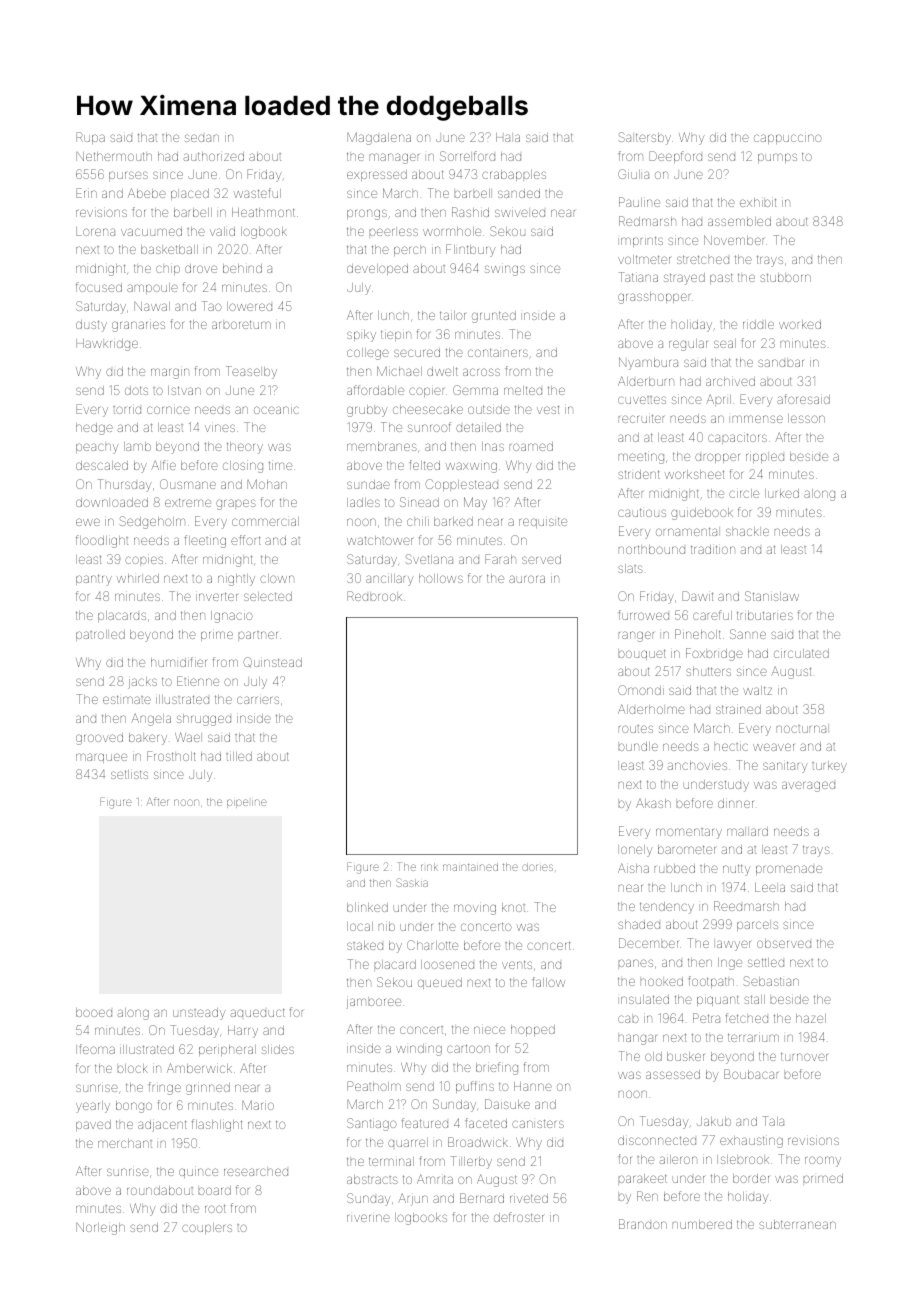 Image resolution: width=924 pixels, height=1308 pixels. Describe the element at coordinates (519, 1217) in the image. I see `defroster` at that location.
